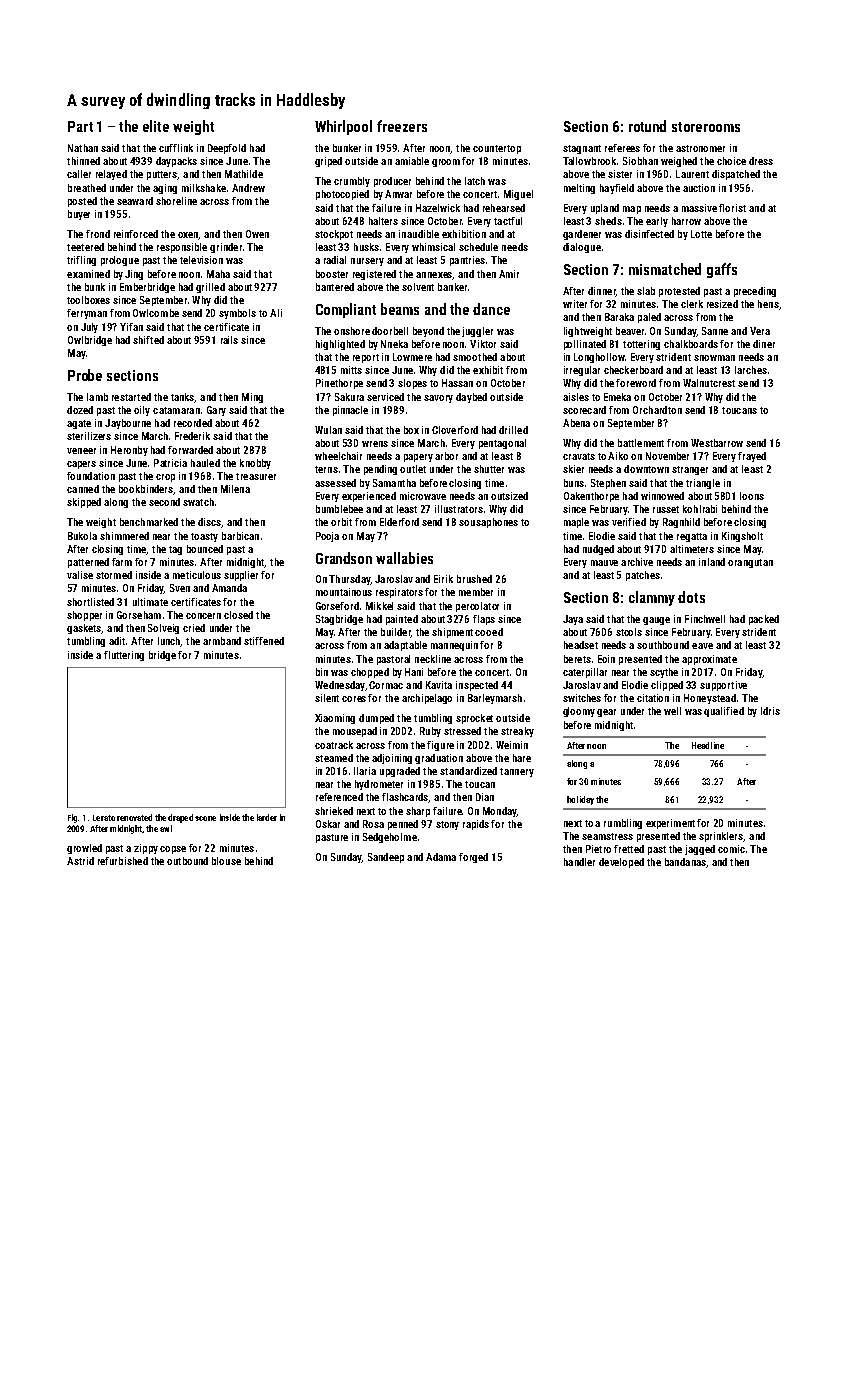 The image size is (849, 1400). What do you see at coordinates (653, 698) in the image?
I see `citation` at bounding box center [653, 698].
